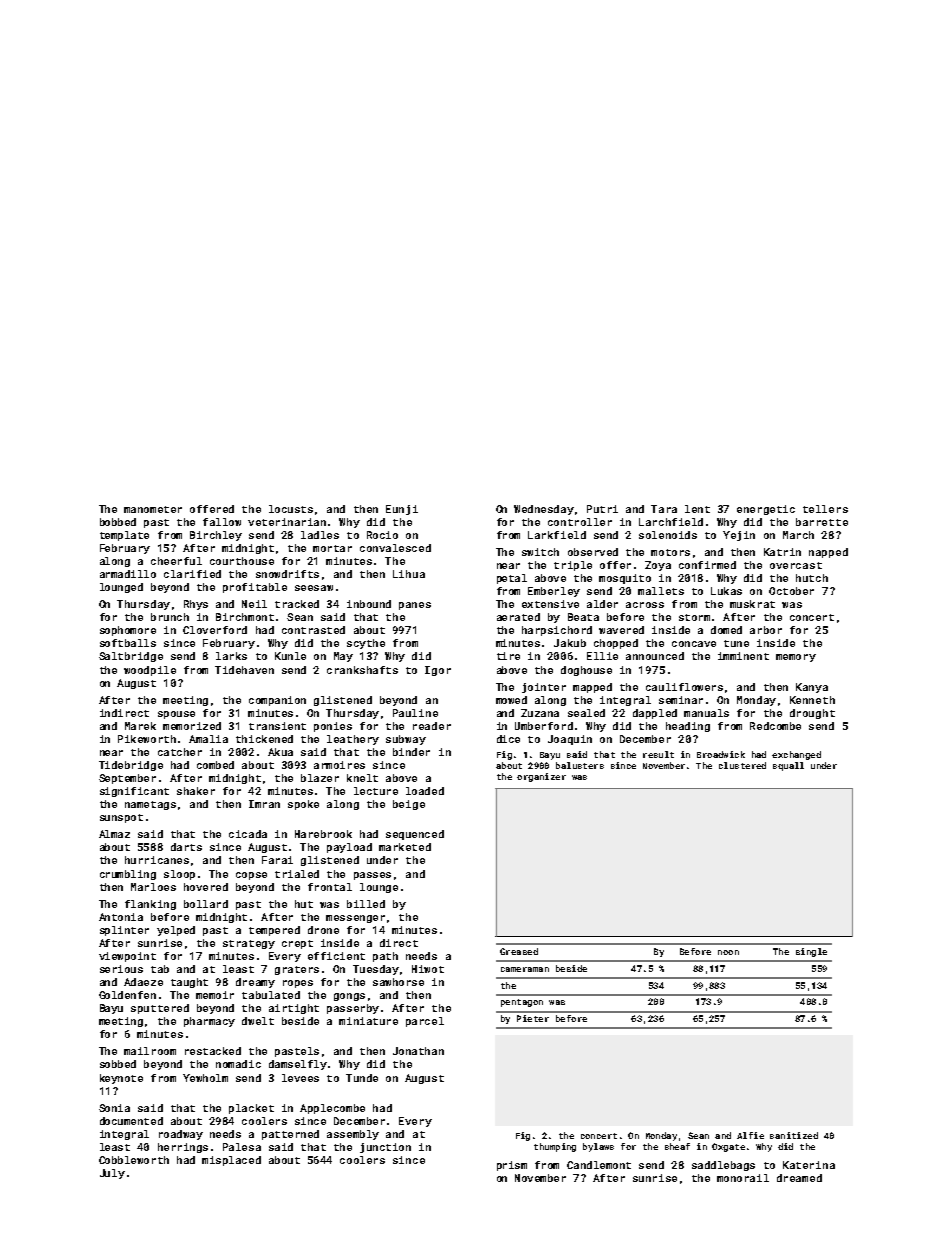 This screenshot has height=1233, width=952. I want to click on woodpile, so click(150, 671).
